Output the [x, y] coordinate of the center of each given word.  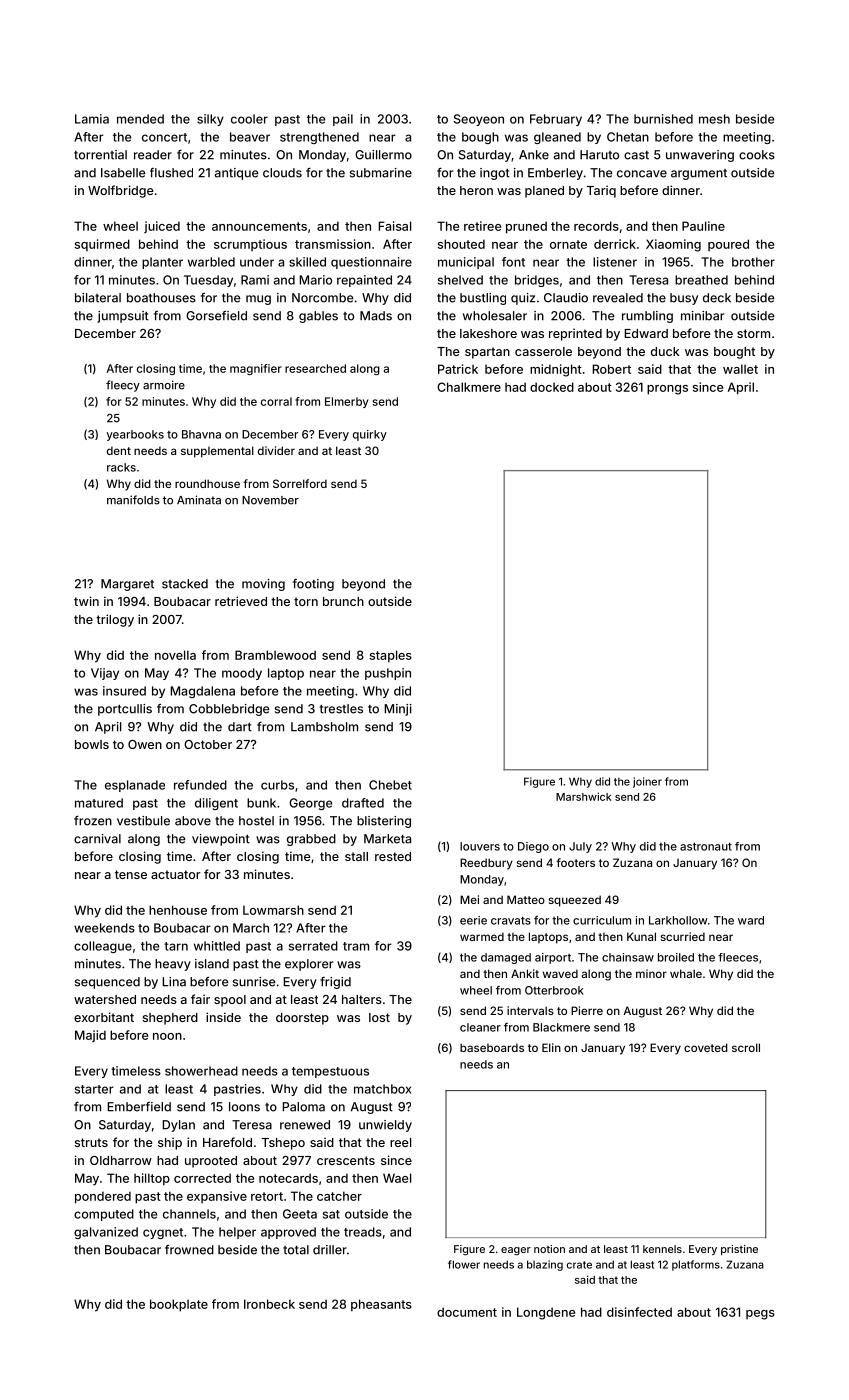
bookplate [179, 1305]
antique [237, 174]
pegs [760, 1315]
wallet [740, 369]
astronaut [706, 846]
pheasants [381, 1305]
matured [99, 803]
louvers [480, 846]
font [513, 262]
